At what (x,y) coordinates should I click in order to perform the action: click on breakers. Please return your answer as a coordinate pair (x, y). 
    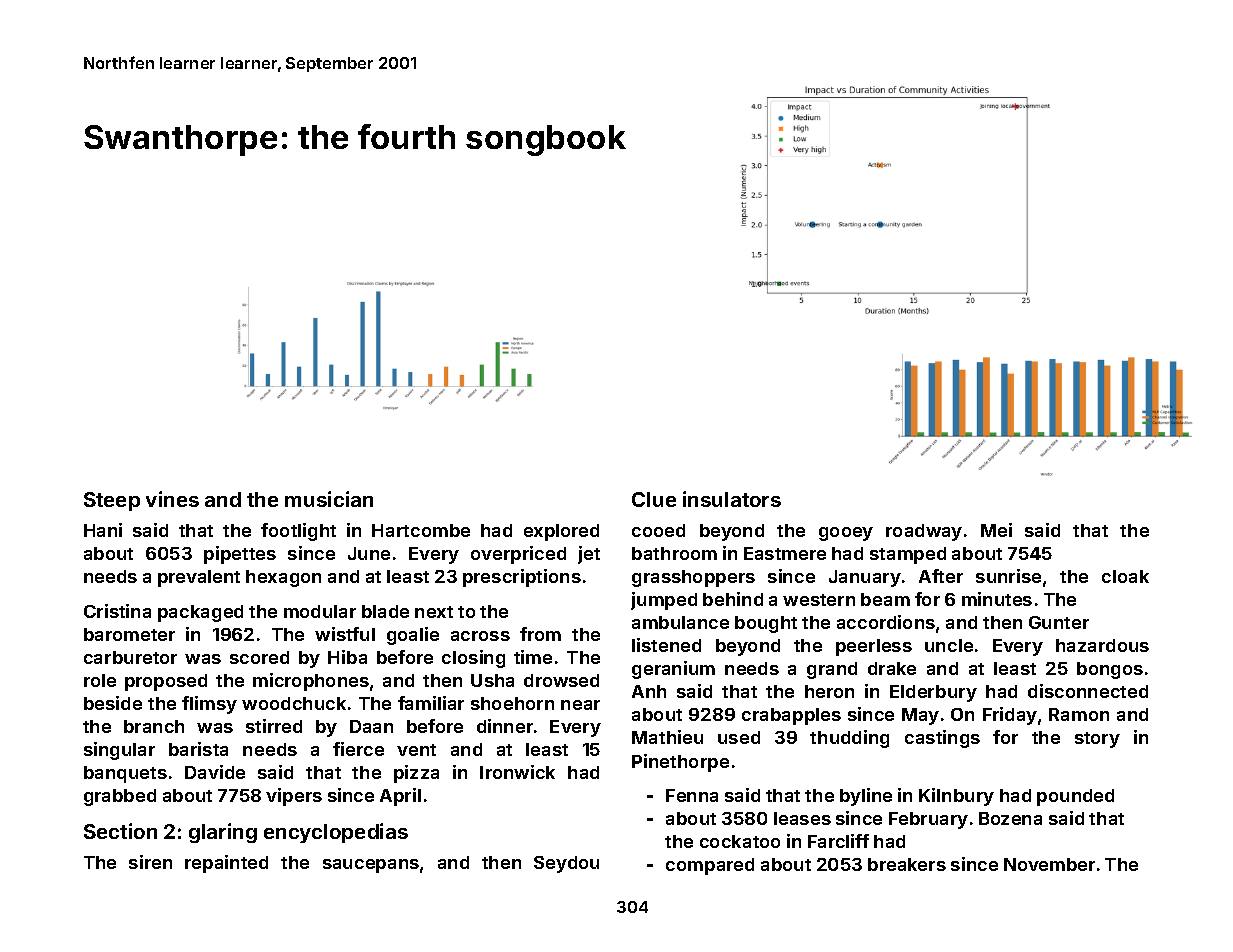
    Looking at the image, I should click on (907, 864).
